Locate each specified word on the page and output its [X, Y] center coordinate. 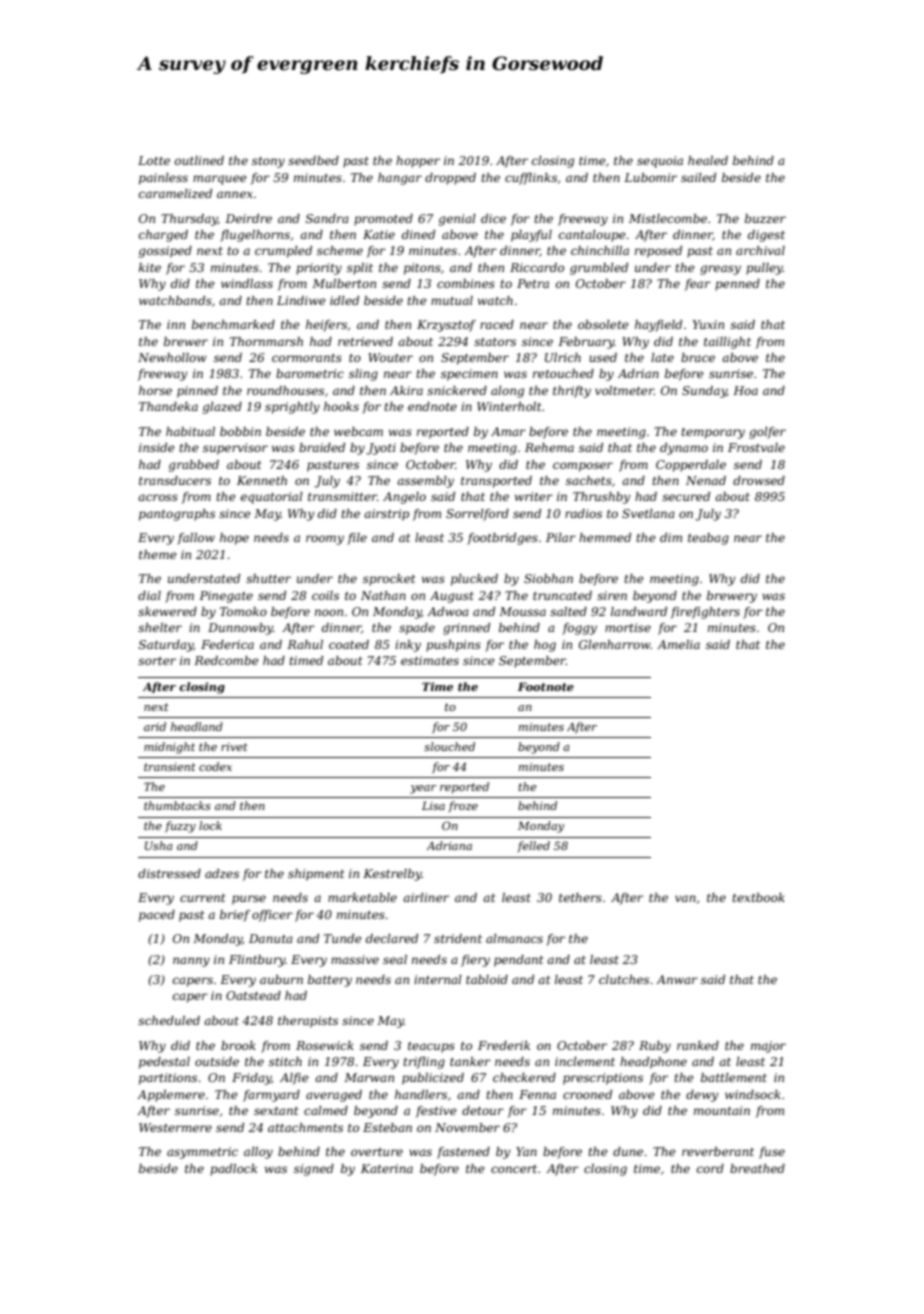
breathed [757, 1168]
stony [268, 162]
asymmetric [202, 1153]
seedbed [313, 160]
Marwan [369, 1077]
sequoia [660, 162]
